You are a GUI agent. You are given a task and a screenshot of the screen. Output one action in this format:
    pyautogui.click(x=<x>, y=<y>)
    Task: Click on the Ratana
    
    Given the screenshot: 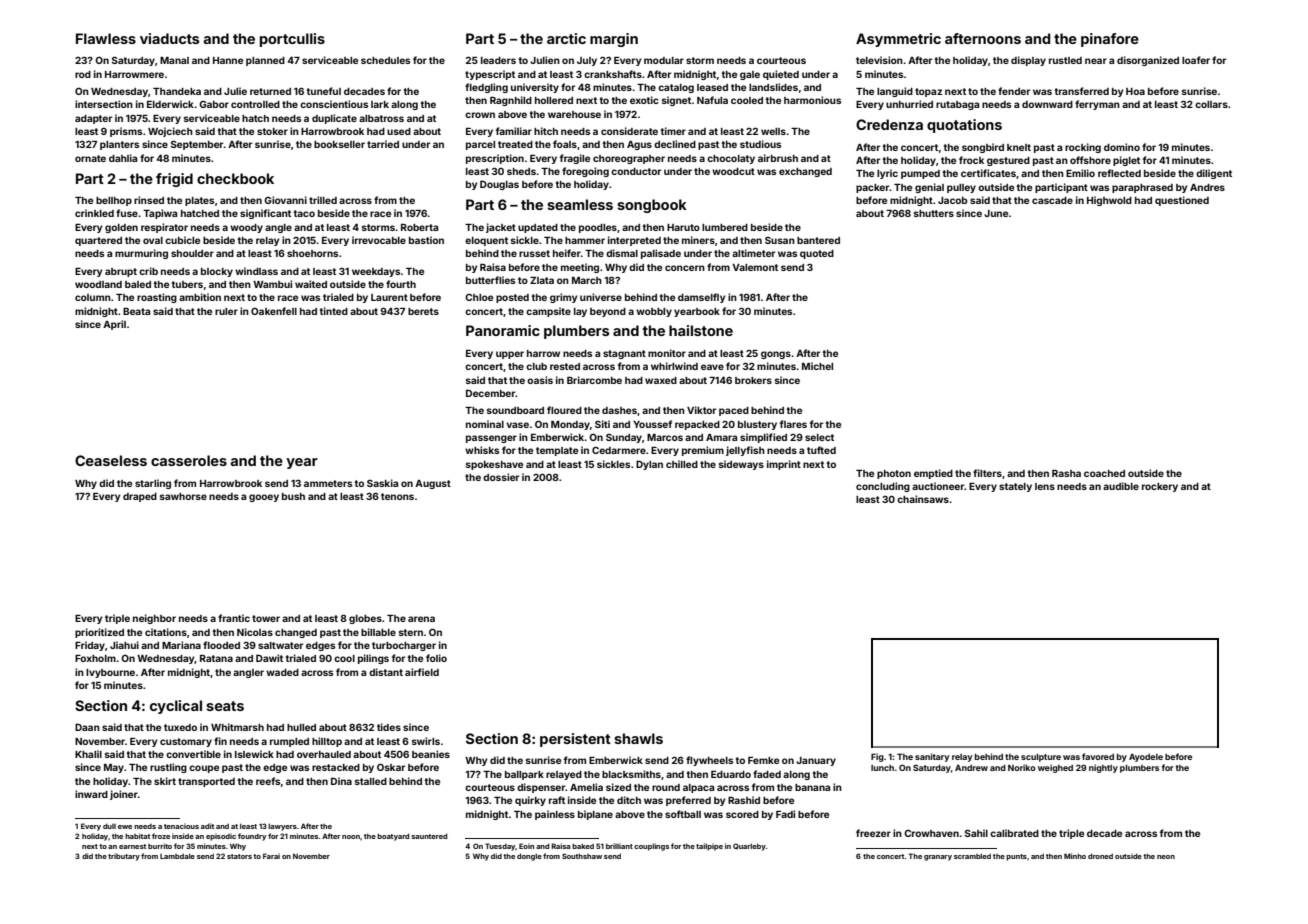 What is the action you would take?
    pyautogui.click(x=216, y=658)
